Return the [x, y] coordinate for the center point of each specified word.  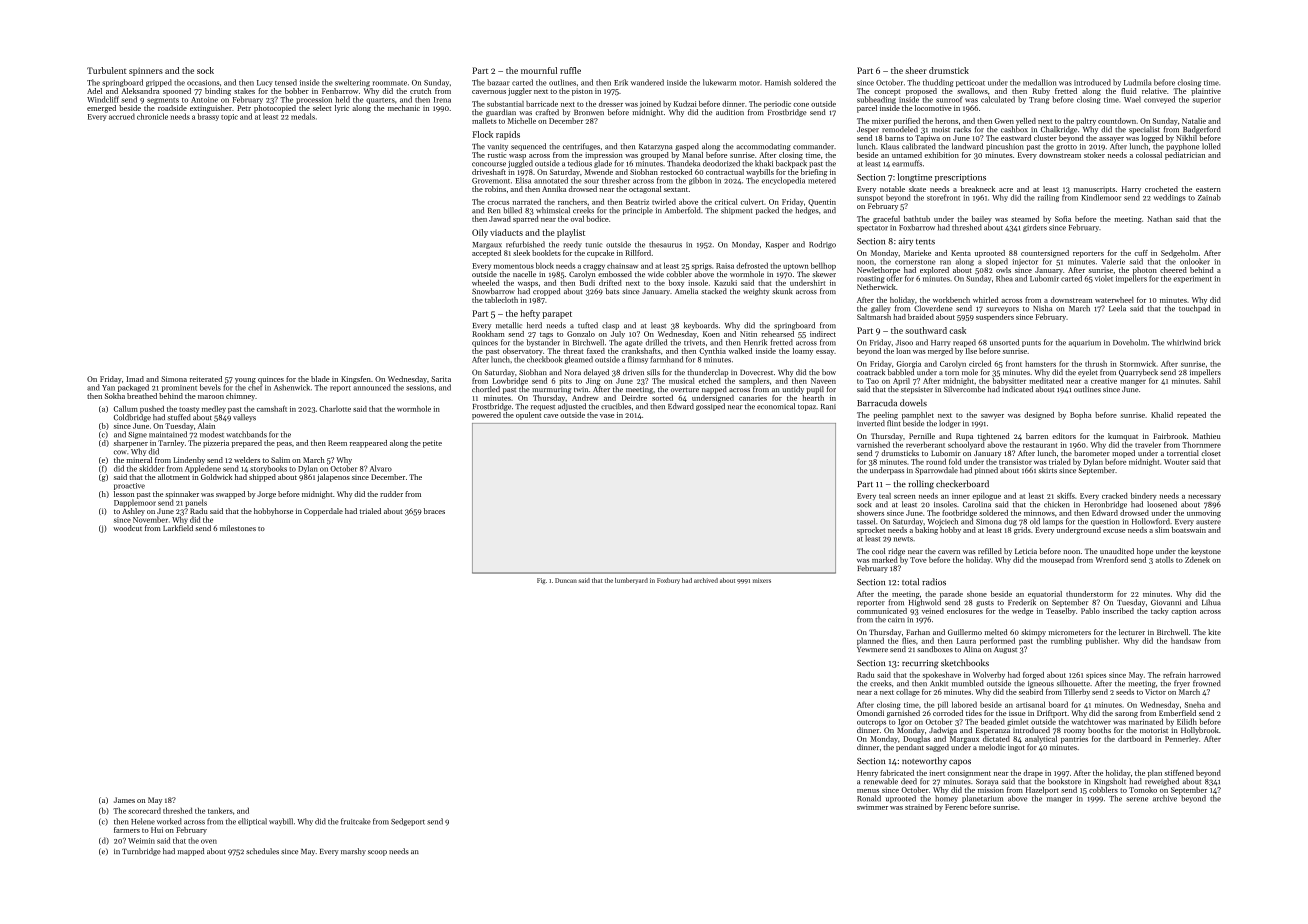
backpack [791, 164]
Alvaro [381, 468]
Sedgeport [408, 822]
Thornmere [1201, 445]
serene [1137, 799]
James [124, 800]
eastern [1208, 190]
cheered [1173, 270]
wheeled [486, 283]
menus [868, 791]
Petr [244, 108]
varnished [873, 444]
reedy [572, 245]
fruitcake [356, 821]
